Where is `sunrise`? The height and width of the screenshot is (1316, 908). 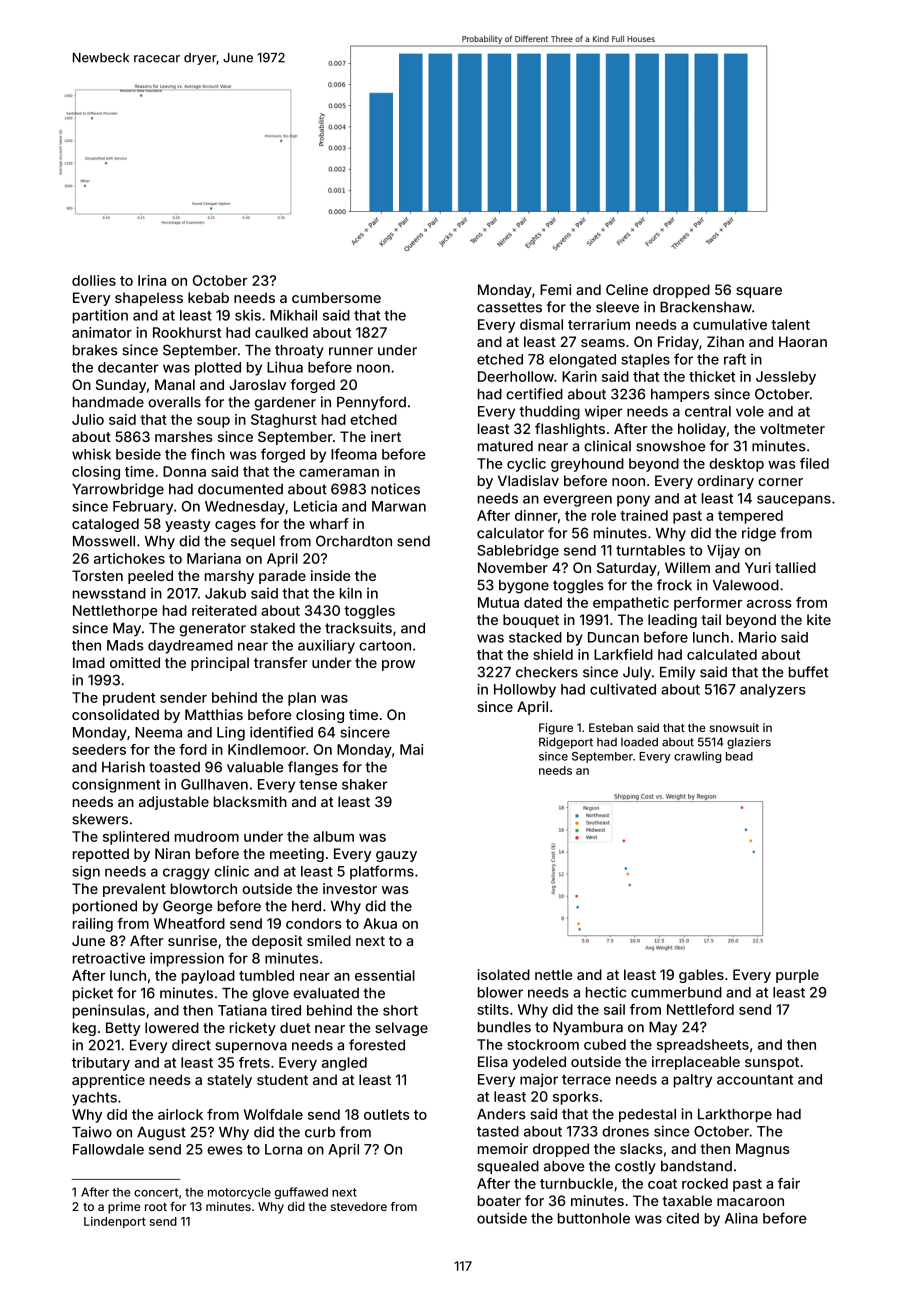 sunrise is located at coordinates (192, 940).
